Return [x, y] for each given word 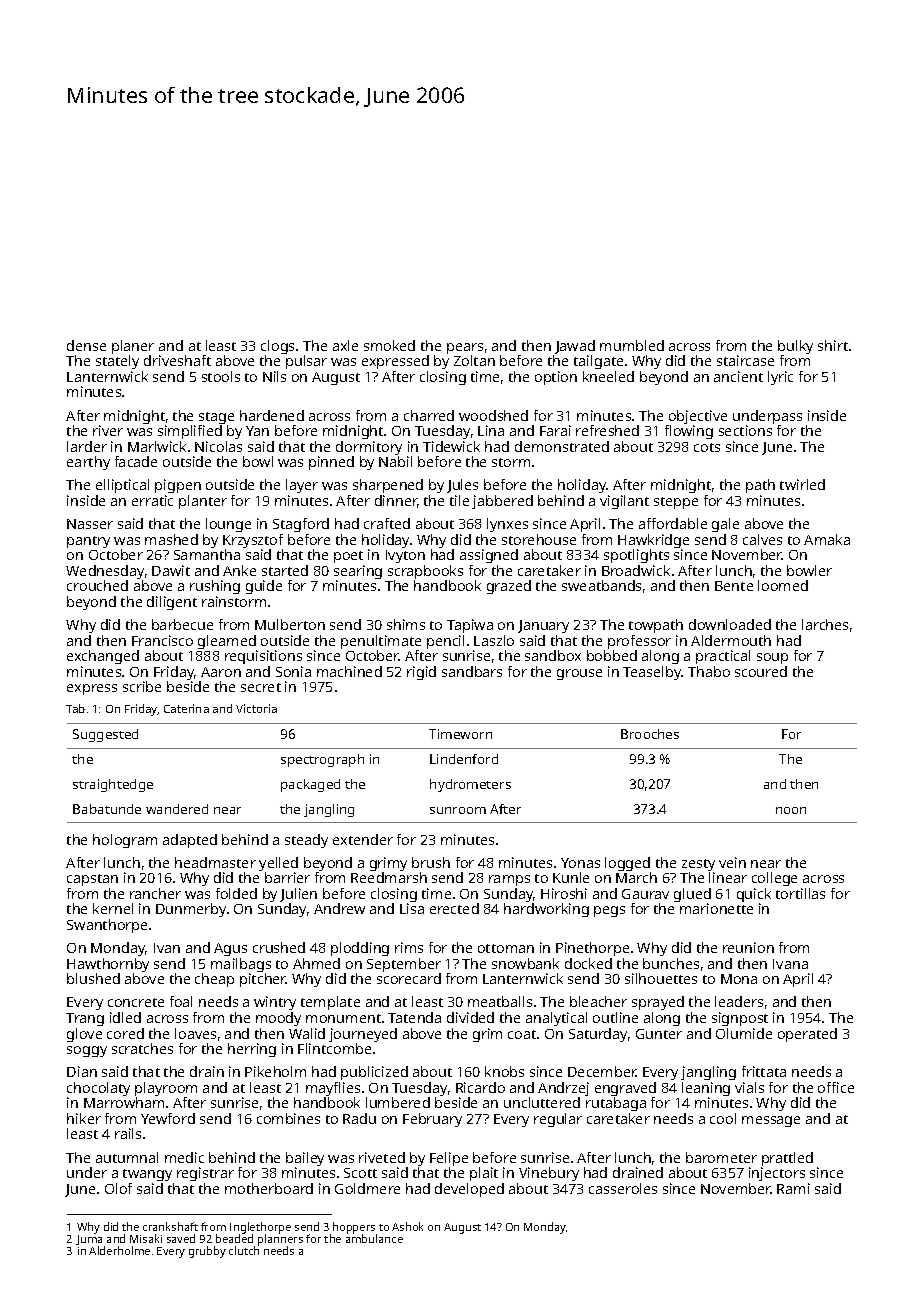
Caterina [186, 708]
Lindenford [464, 759]
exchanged [103, 657]
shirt [833, 345]
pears [465, 348]
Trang [85, 1019]
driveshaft [177, 360]
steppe [676, 503]
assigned [489, 556]
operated [807, 1035]
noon [791, 810]
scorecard [409, 978]
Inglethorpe [260, 1228]
